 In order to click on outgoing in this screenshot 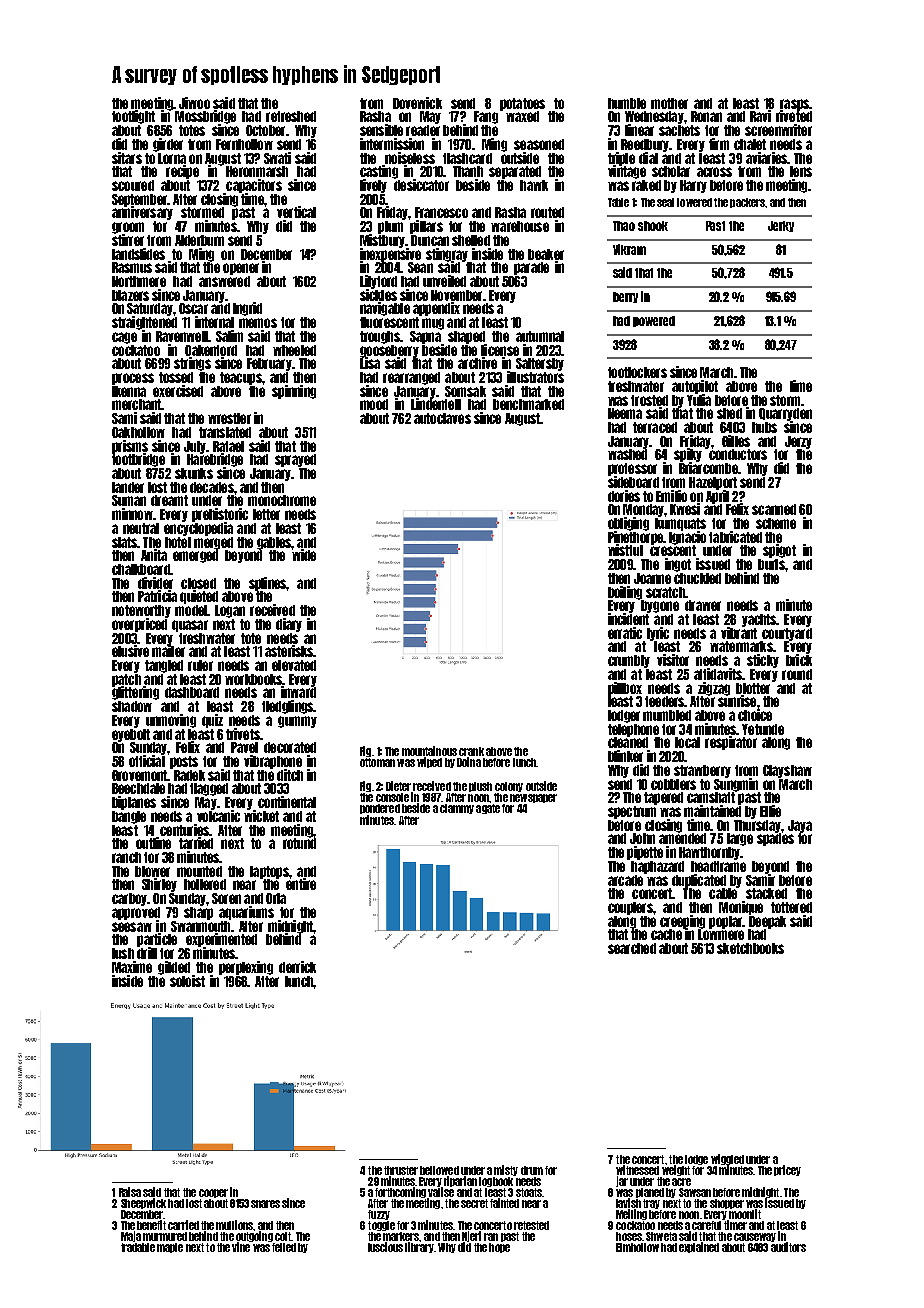, I will do `click(254, 1237)`.
